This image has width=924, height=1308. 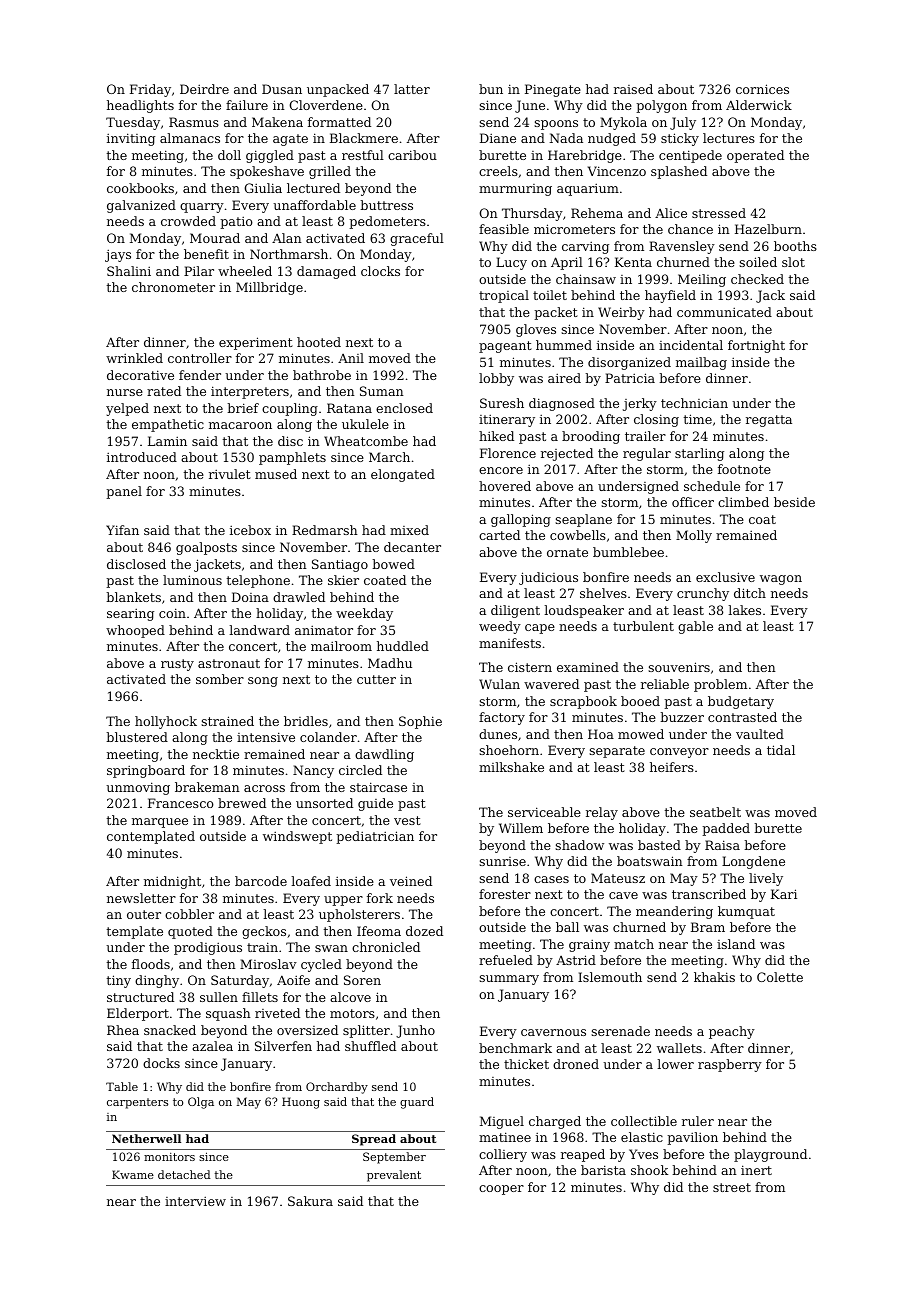 I want to click on docks, so click(x=161, y=1063).
